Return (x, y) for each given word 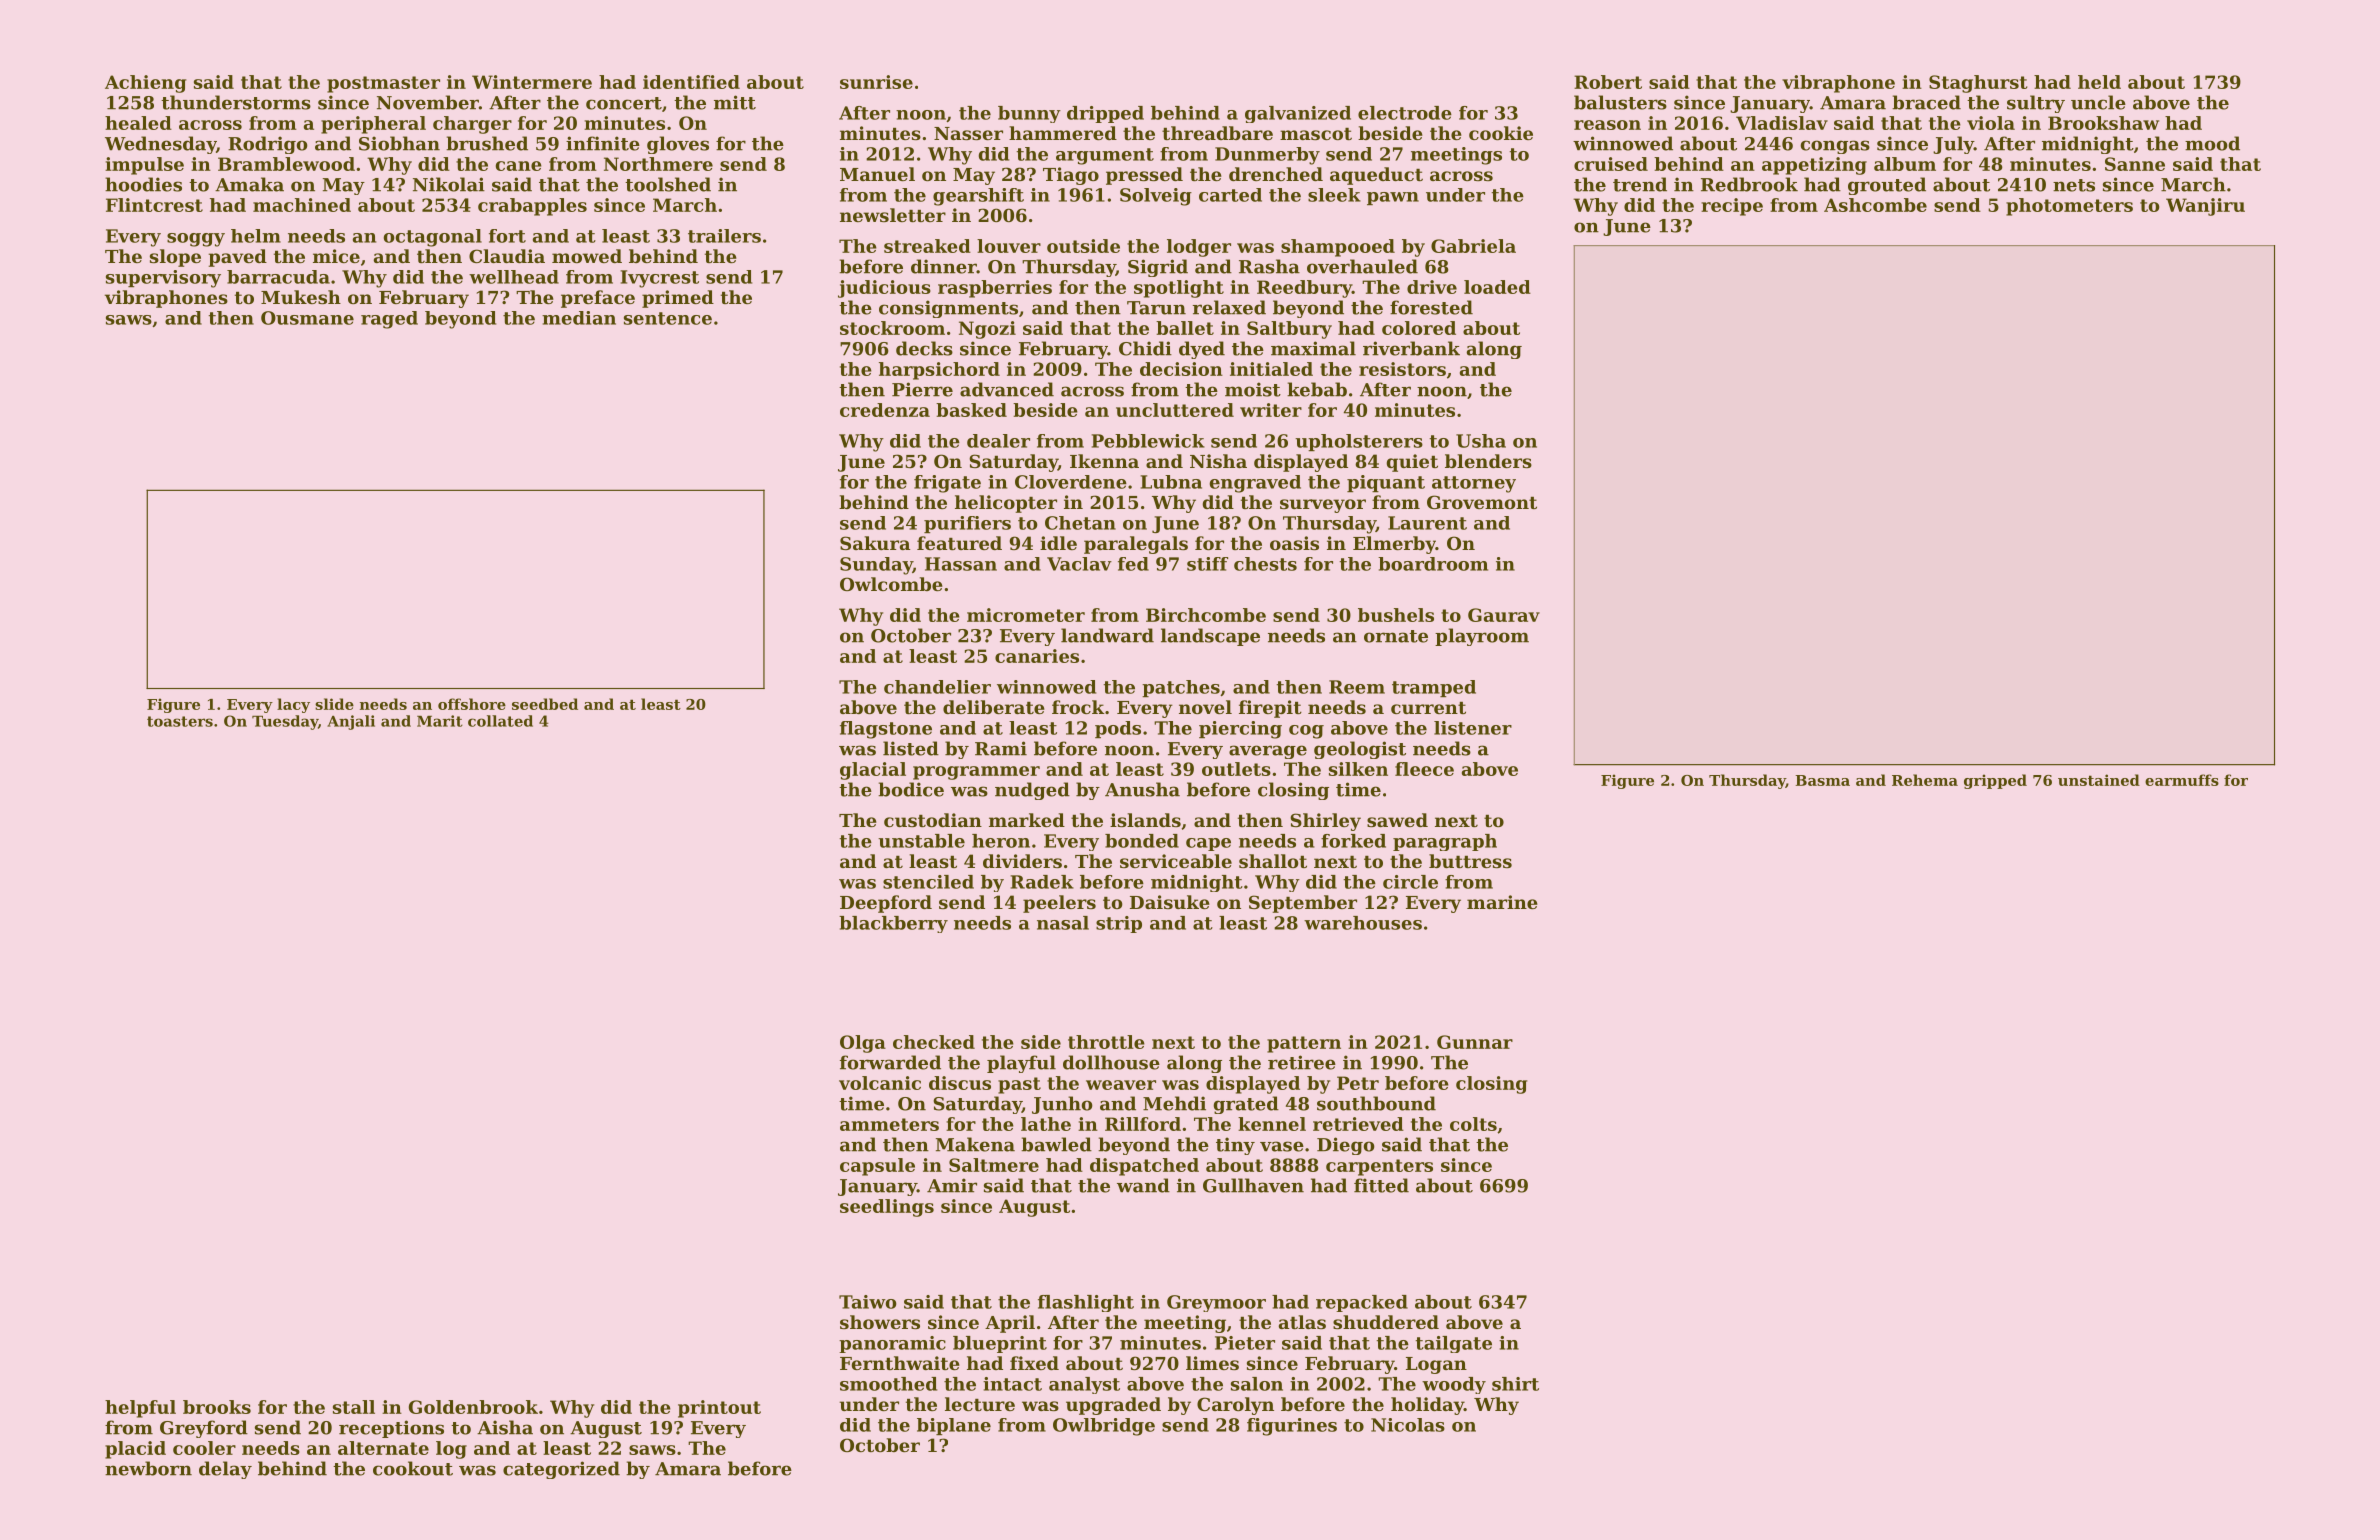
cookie (1501, 133)
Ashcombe (1875, 205)
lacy (293, 705)
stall (354, 1407)
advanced (1007, 389)
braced (1926, 102)
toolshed (668, 184)
